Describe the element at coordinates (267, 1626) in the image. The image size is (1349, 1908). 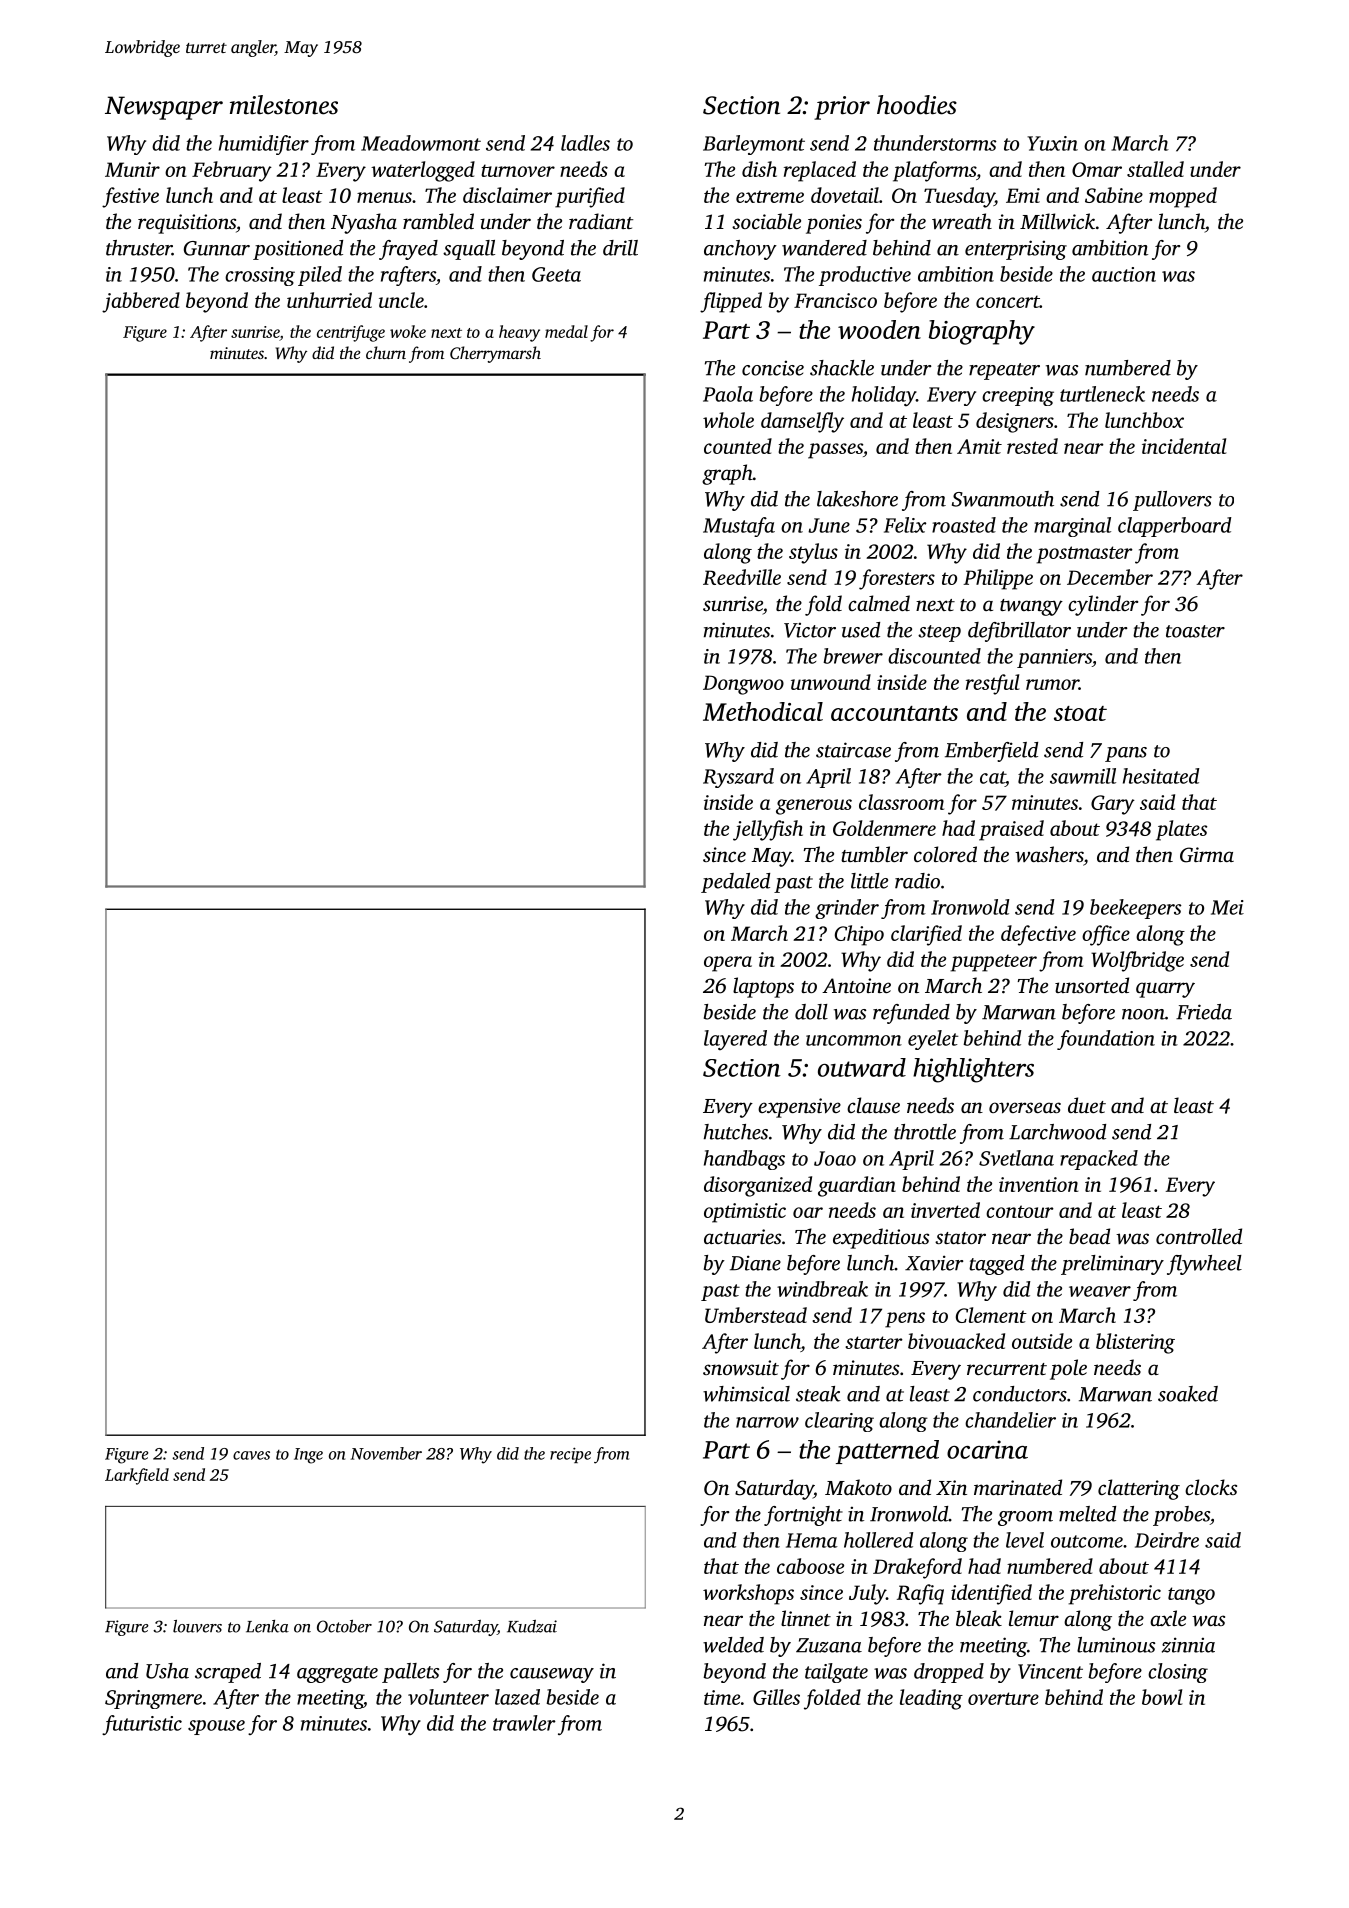
I see `Lenka` at that location.
